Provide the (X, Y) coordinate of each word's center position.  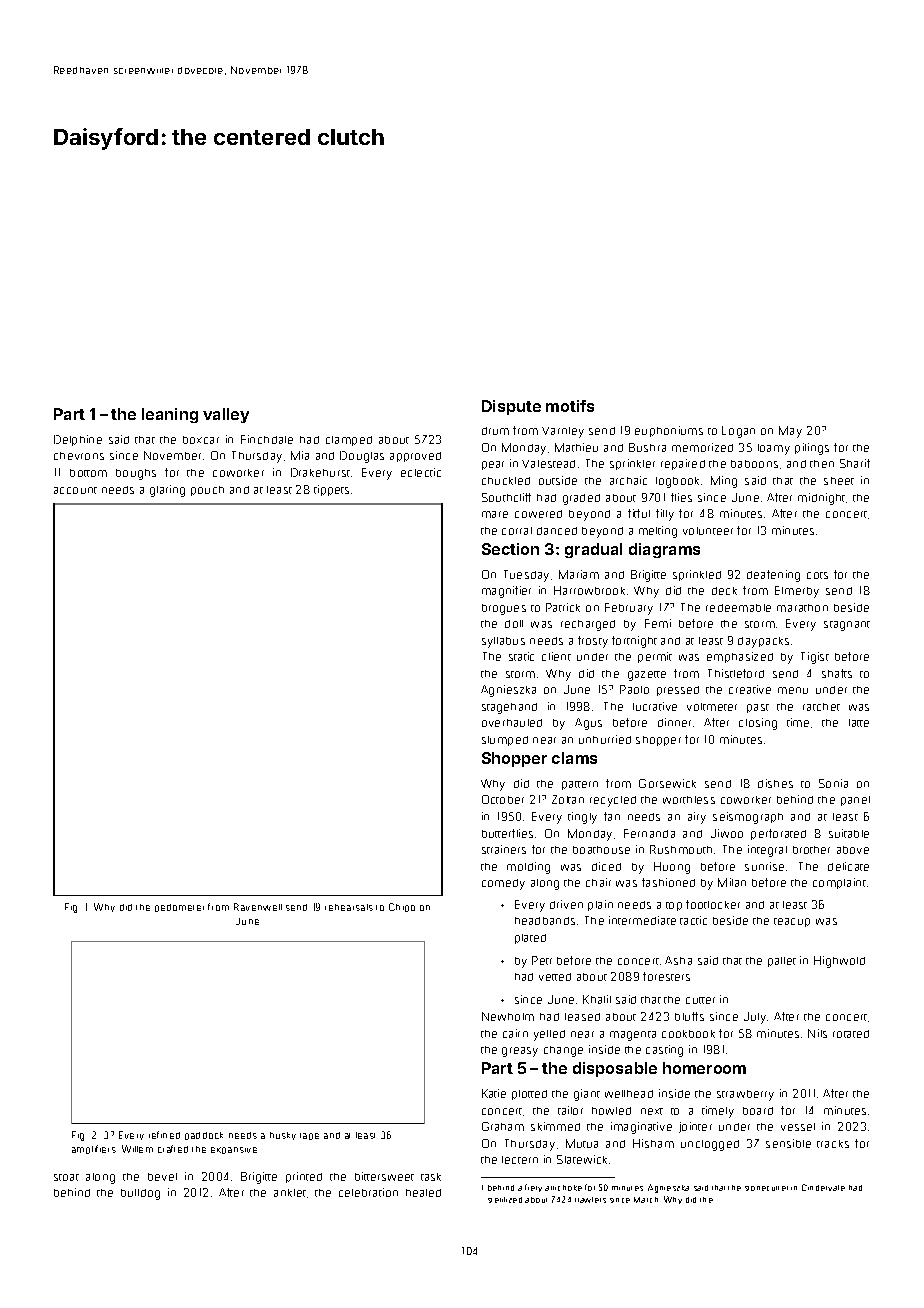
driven (566, 904)
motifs (570, 406)
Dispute (511, 407)
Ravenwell (258, 907)
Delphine (78, 440)
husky (283, 1136)
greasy (520, 1052)
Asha (678, 960)
